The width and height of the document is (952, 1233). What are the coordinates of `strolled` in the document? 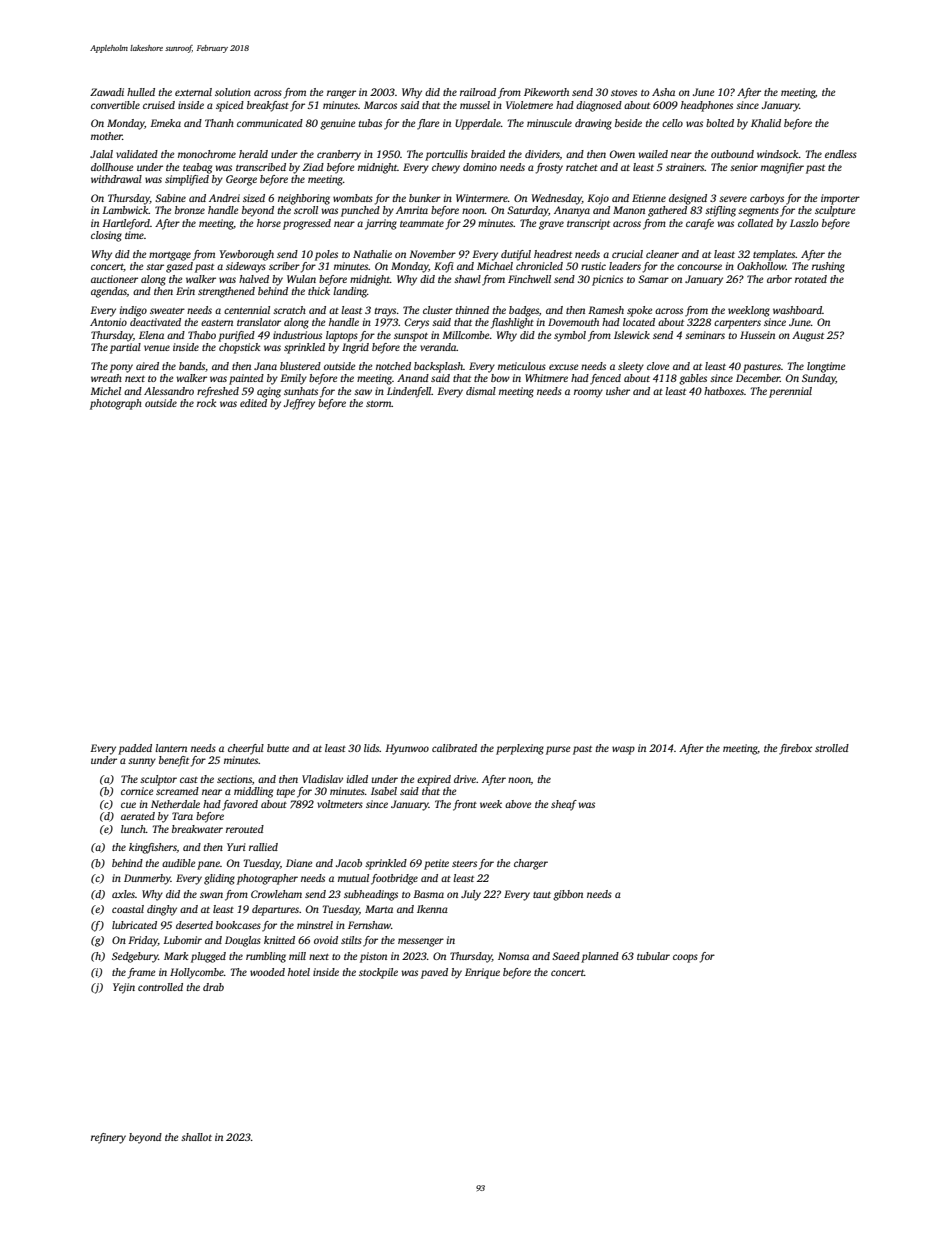 It's located at (832, 748).
